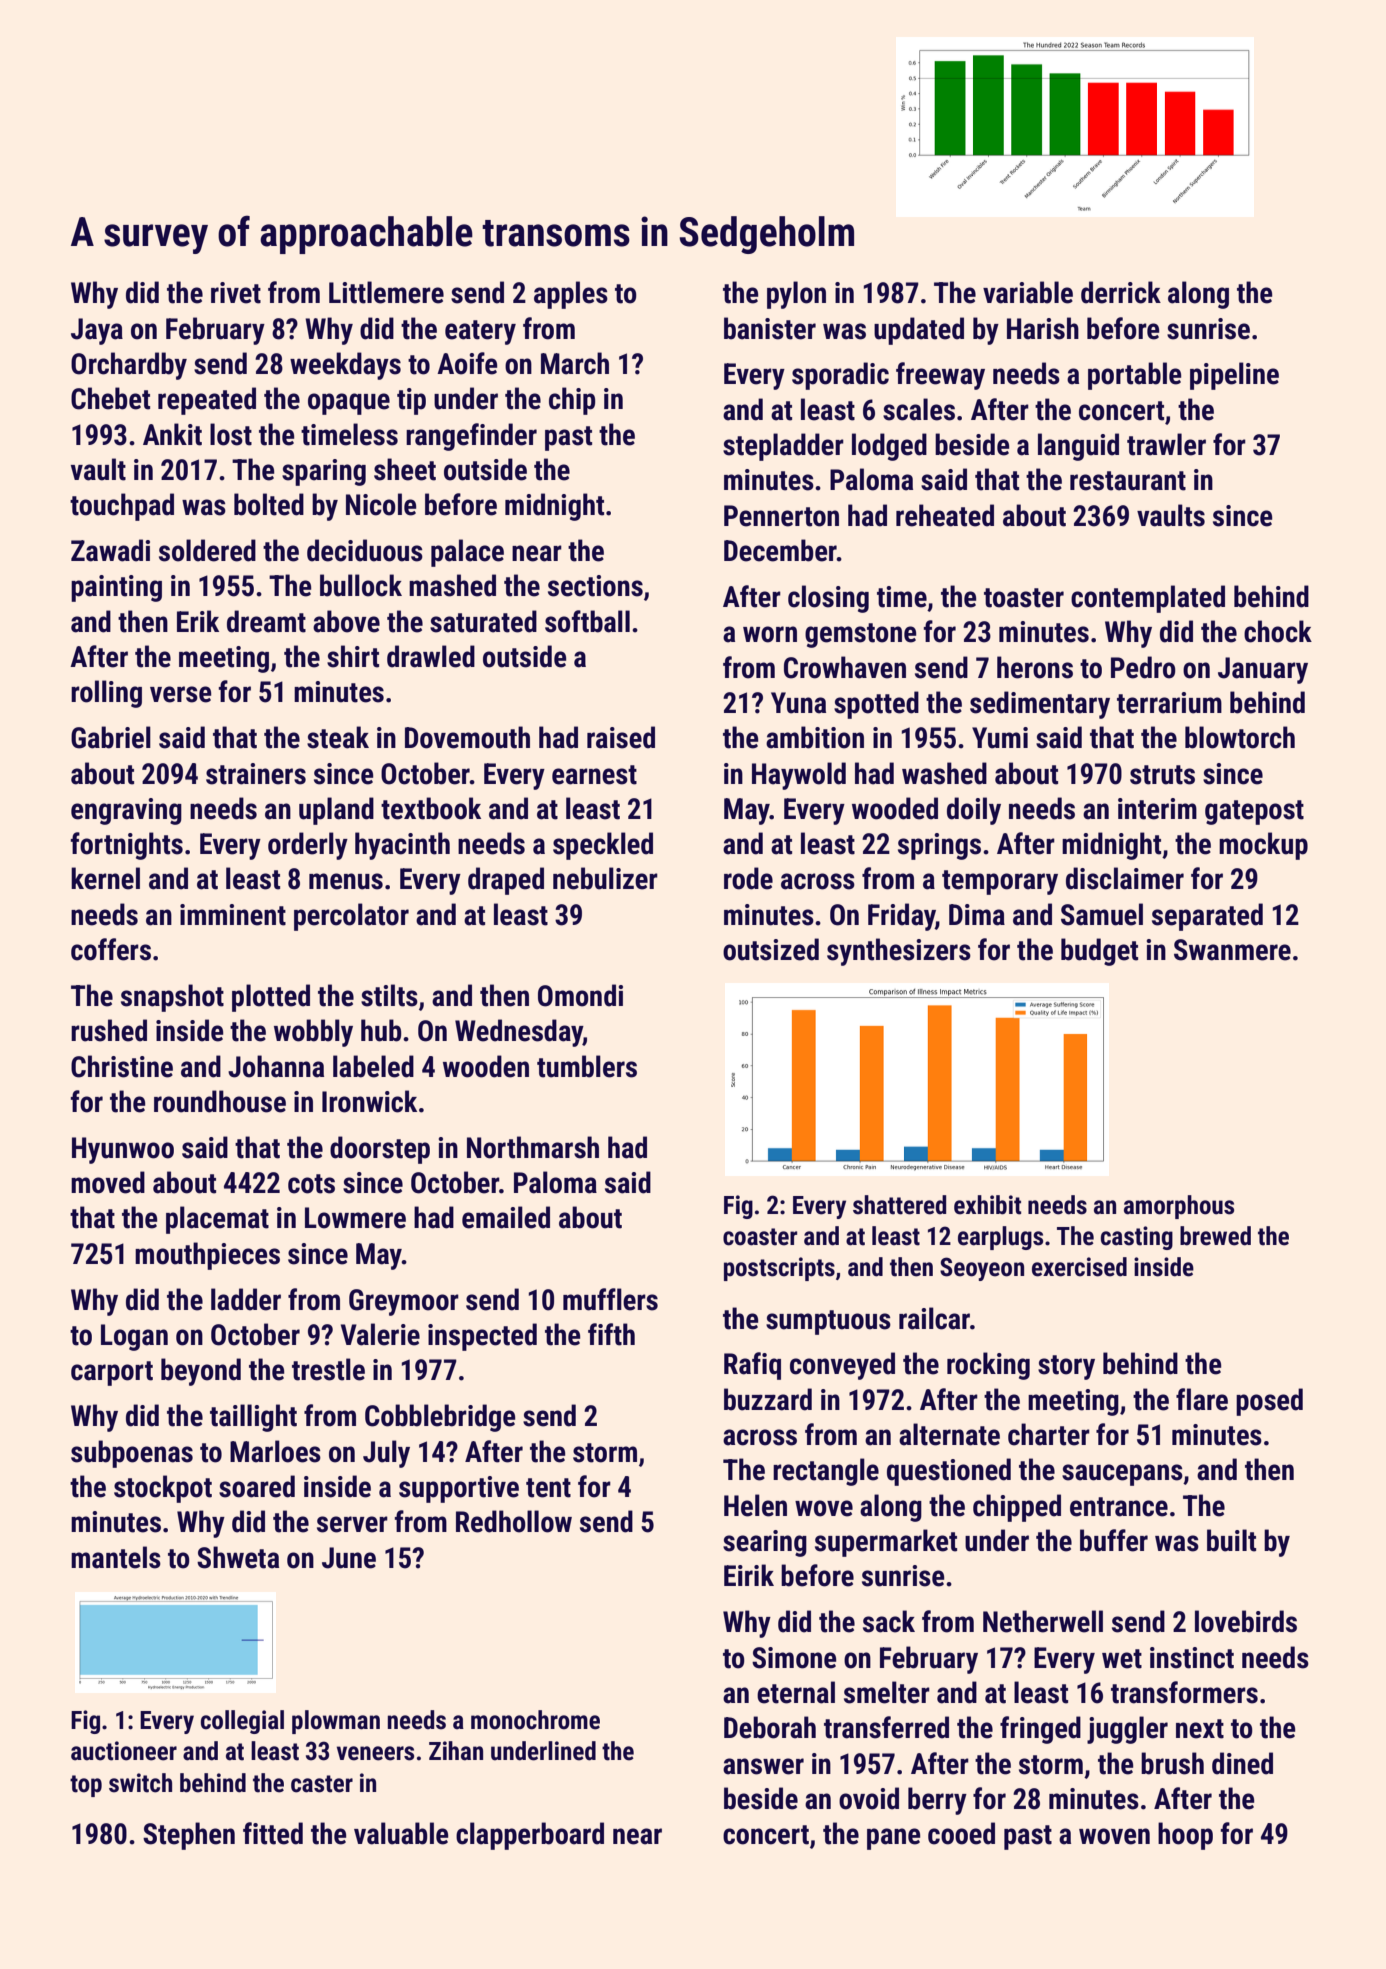  I want to click on beyond, so click(201, 1372).
